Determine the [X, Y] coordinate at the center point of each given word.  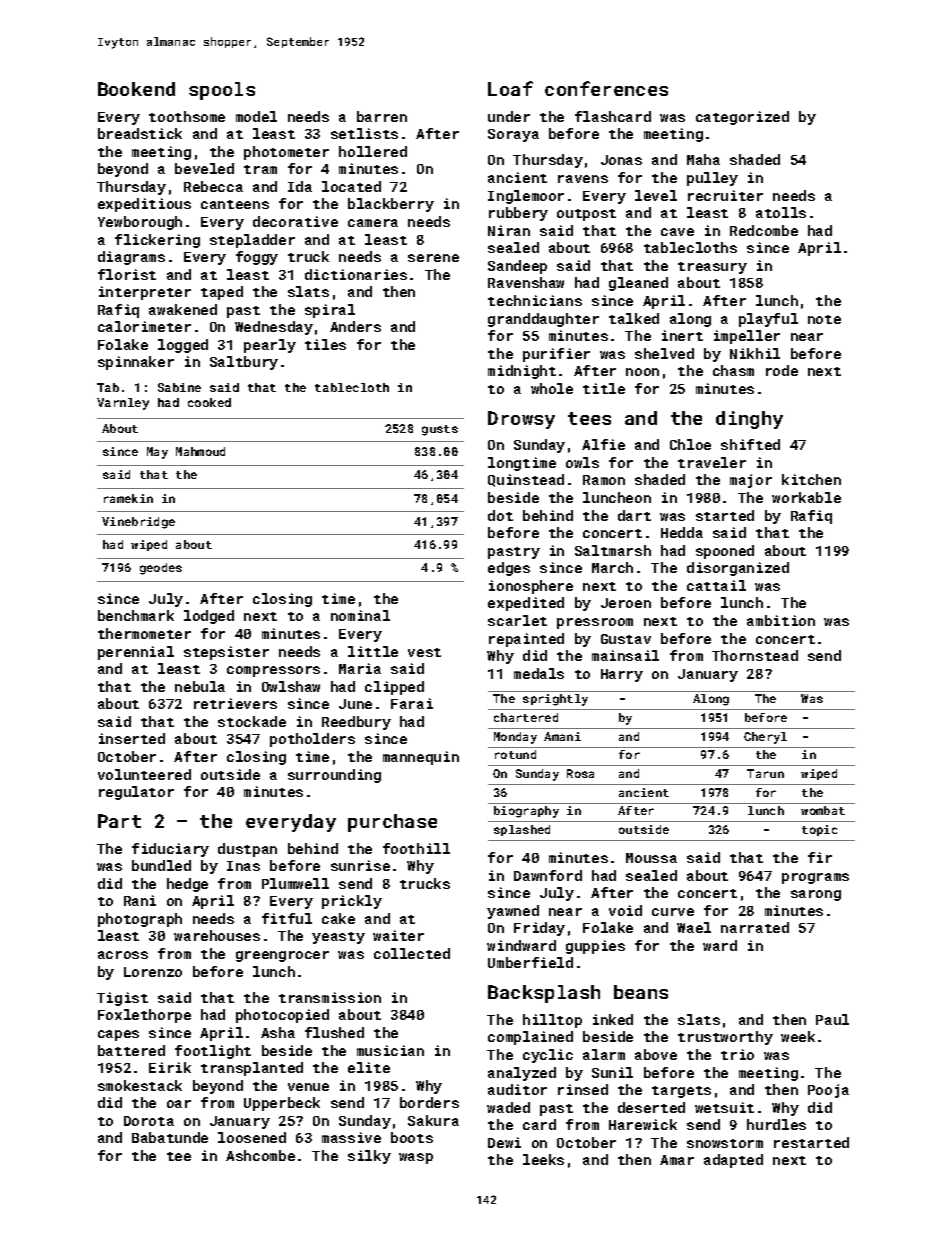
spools [222, 91]
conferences [606, 88]
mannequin [421, 758]
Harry [622, 675]
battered [131, 1050]
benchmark [136, 615]
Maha [703, 159]
